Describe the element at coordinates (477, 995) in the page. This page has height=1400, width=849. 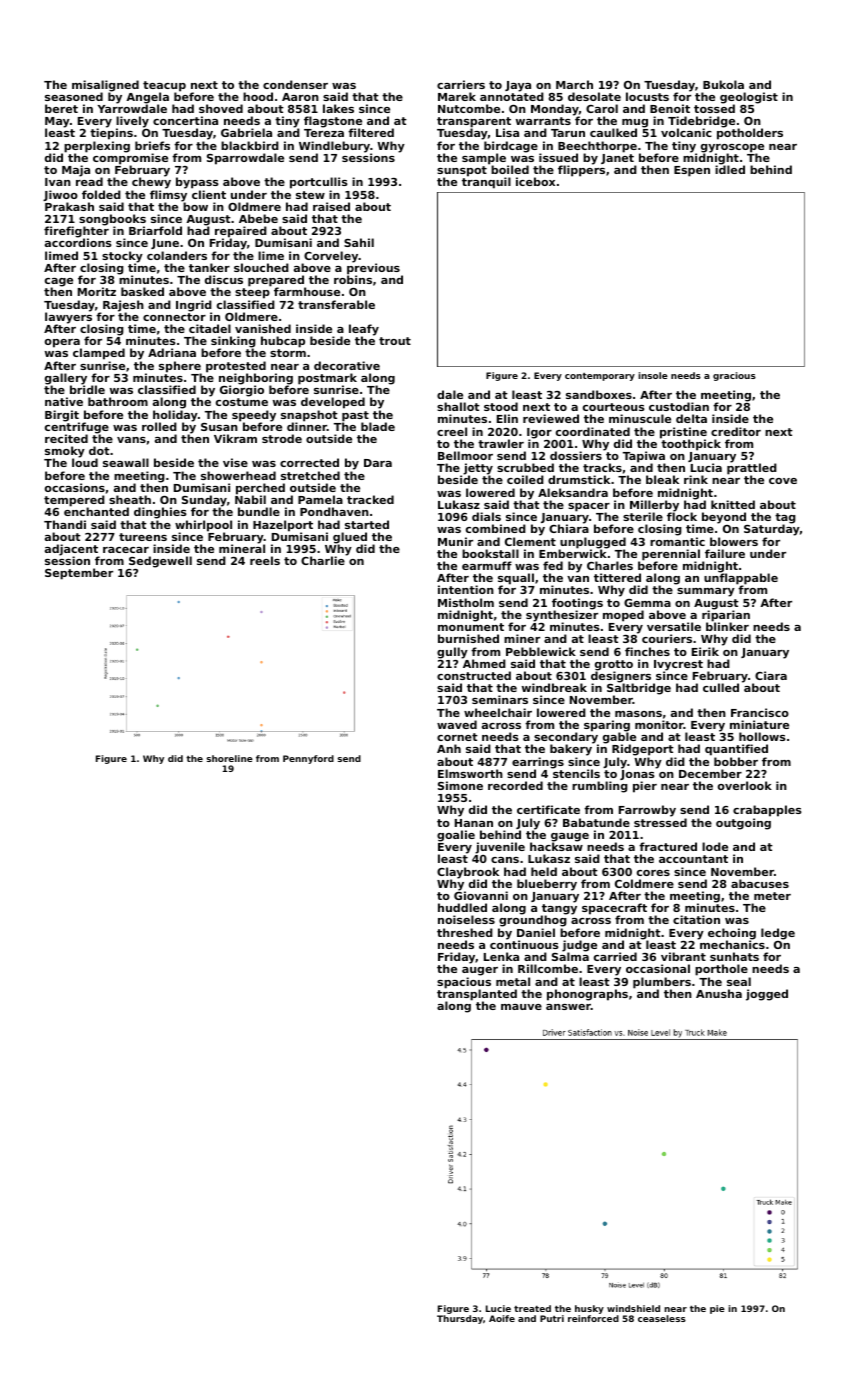
I see `transplanted` at that location.
